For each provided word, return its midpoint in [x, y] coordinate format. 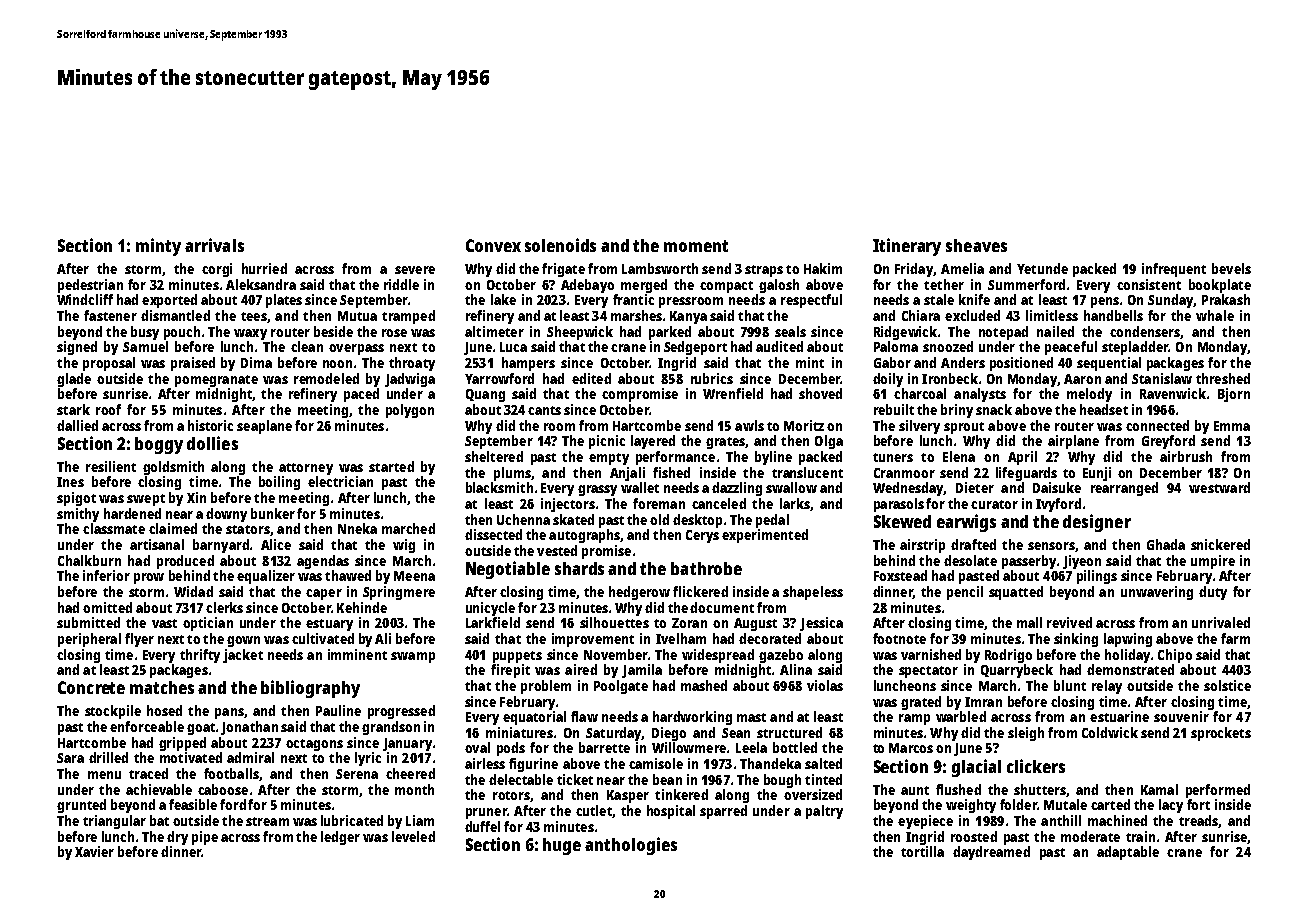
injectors [568, 505]
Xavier [94, 851]
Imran [983, 702]
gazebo [781, 656]
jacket [243, 656]
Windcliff [85, 299]
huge [562, 846]
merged [644, 286]
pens [1105, 302]
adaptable [1128, 853]
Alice [276, 544]
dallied [77, 425]
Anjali [627, 474]
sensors [1051, 546]
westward [1219, 487]
